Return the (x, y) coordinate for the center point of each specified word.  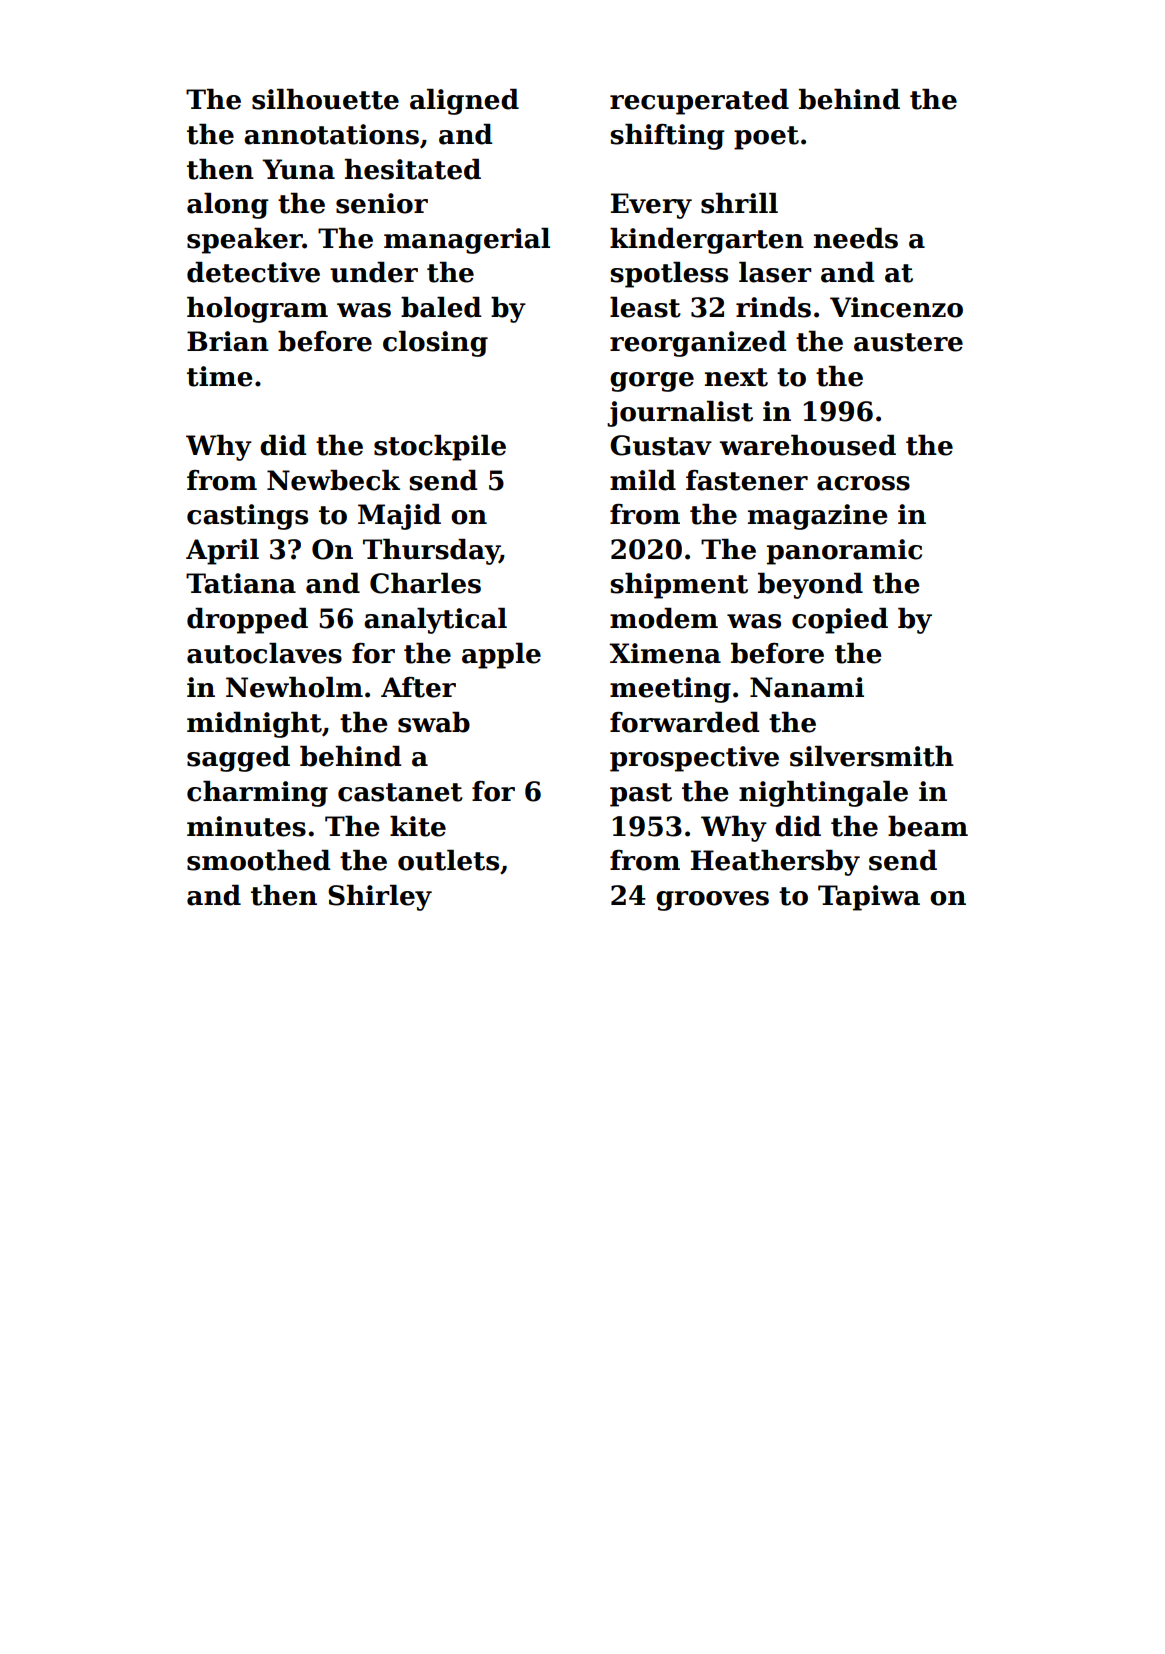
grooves (712, 901)
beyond (810, 586)
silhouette (325, 99)
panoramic (844, 552)
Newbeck (333, 480)
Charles (425, 583)
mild (643, 480)
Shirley (380, 898)
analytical (435, 621)
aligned (464, 102)
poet (766, 138)
